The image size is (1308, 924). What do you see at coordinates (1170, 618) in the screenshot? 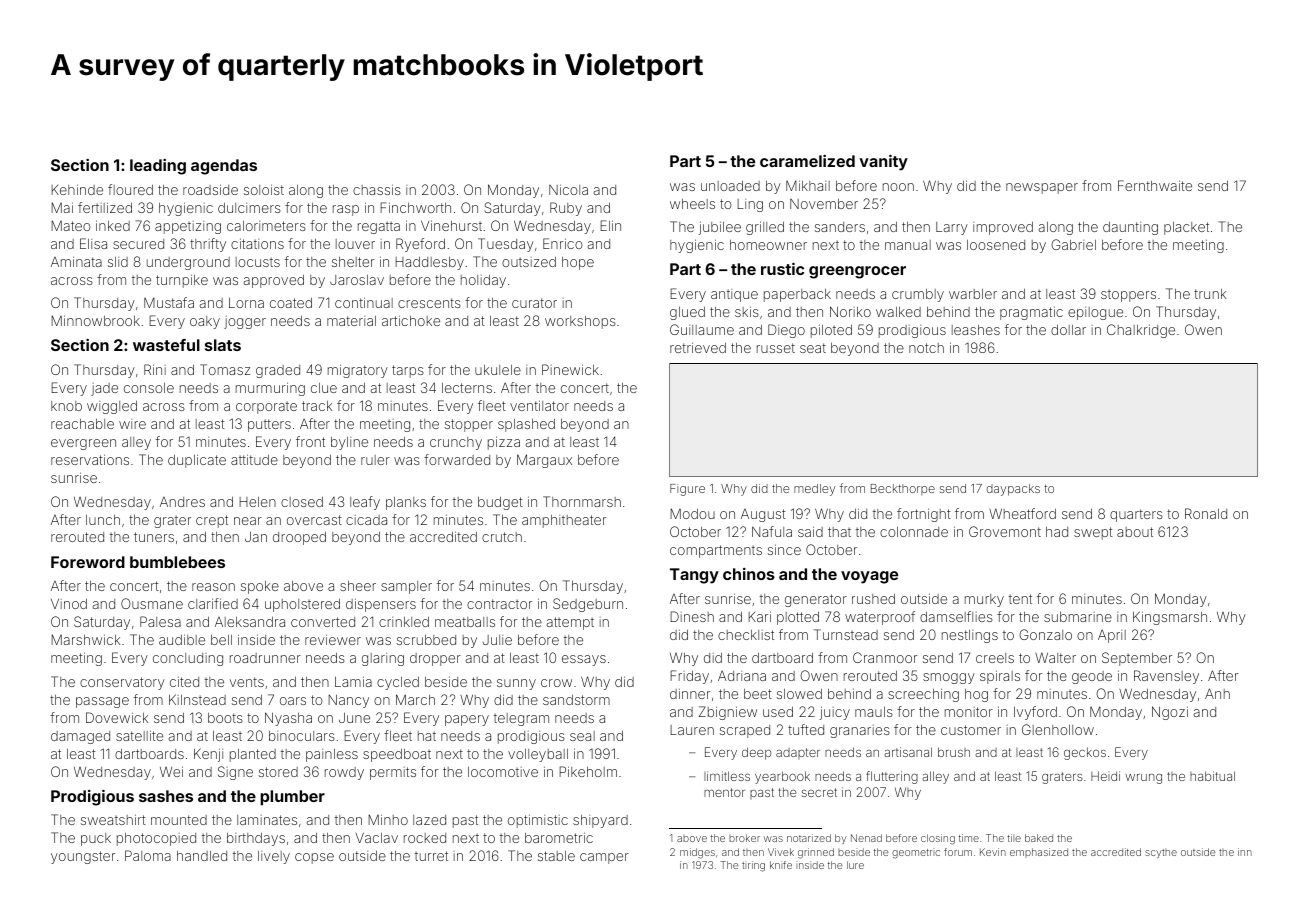
I see `Kingsmarsh` at bounding box center [1170, 618].
